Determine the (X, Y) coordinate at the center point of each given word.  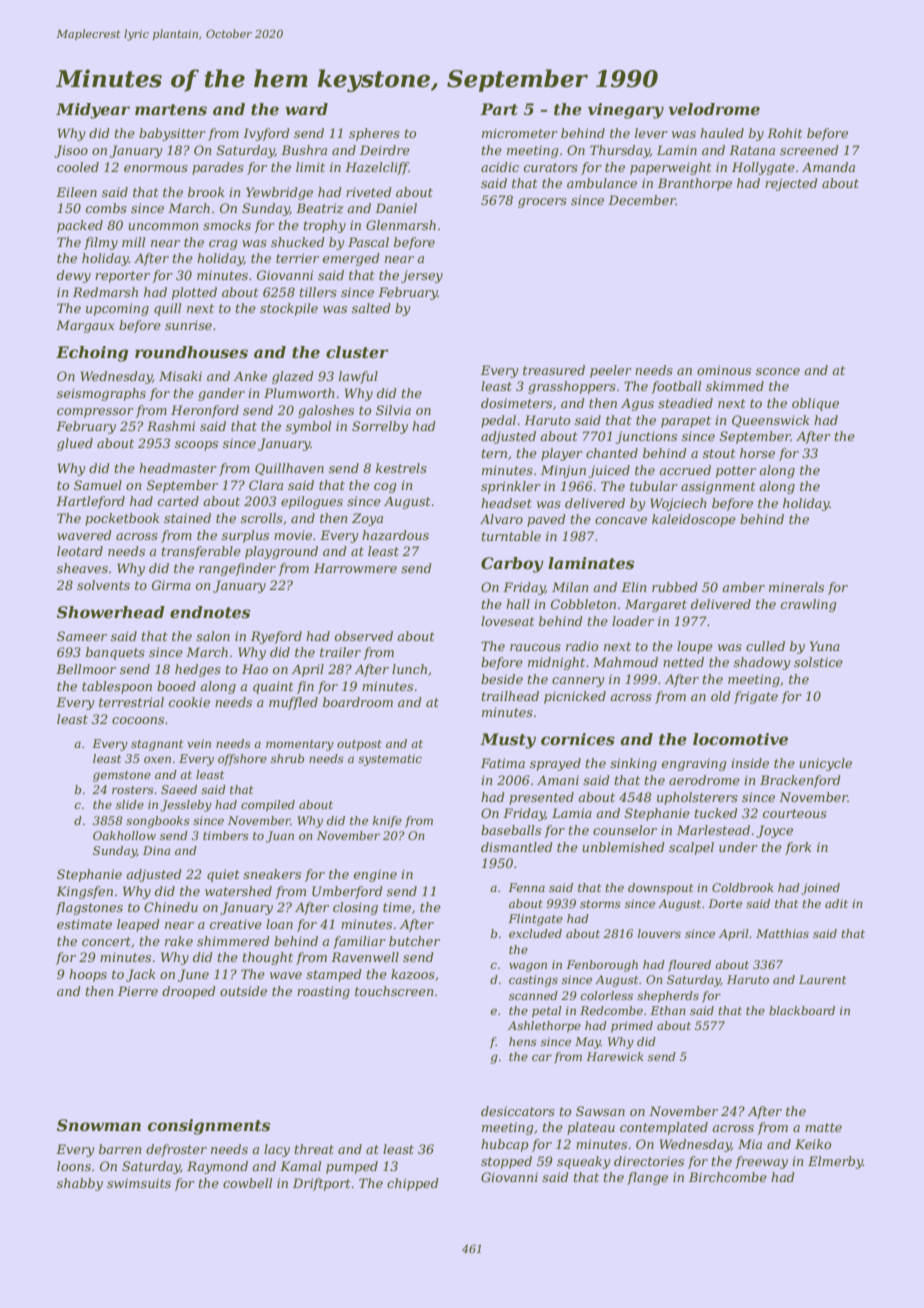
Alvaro (501, 519)
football (676, 387)
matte (823, 1127)
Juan (280, 837)
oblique (815, 404)
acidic (500, 167)
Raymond (217, 1167)
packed (80, 226)
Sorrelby (380, 427)
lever (651, 133)
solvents (103, 585)
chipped (413, 1184)
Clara (266, 485)
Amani (558, 780)
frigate (756, 697)
